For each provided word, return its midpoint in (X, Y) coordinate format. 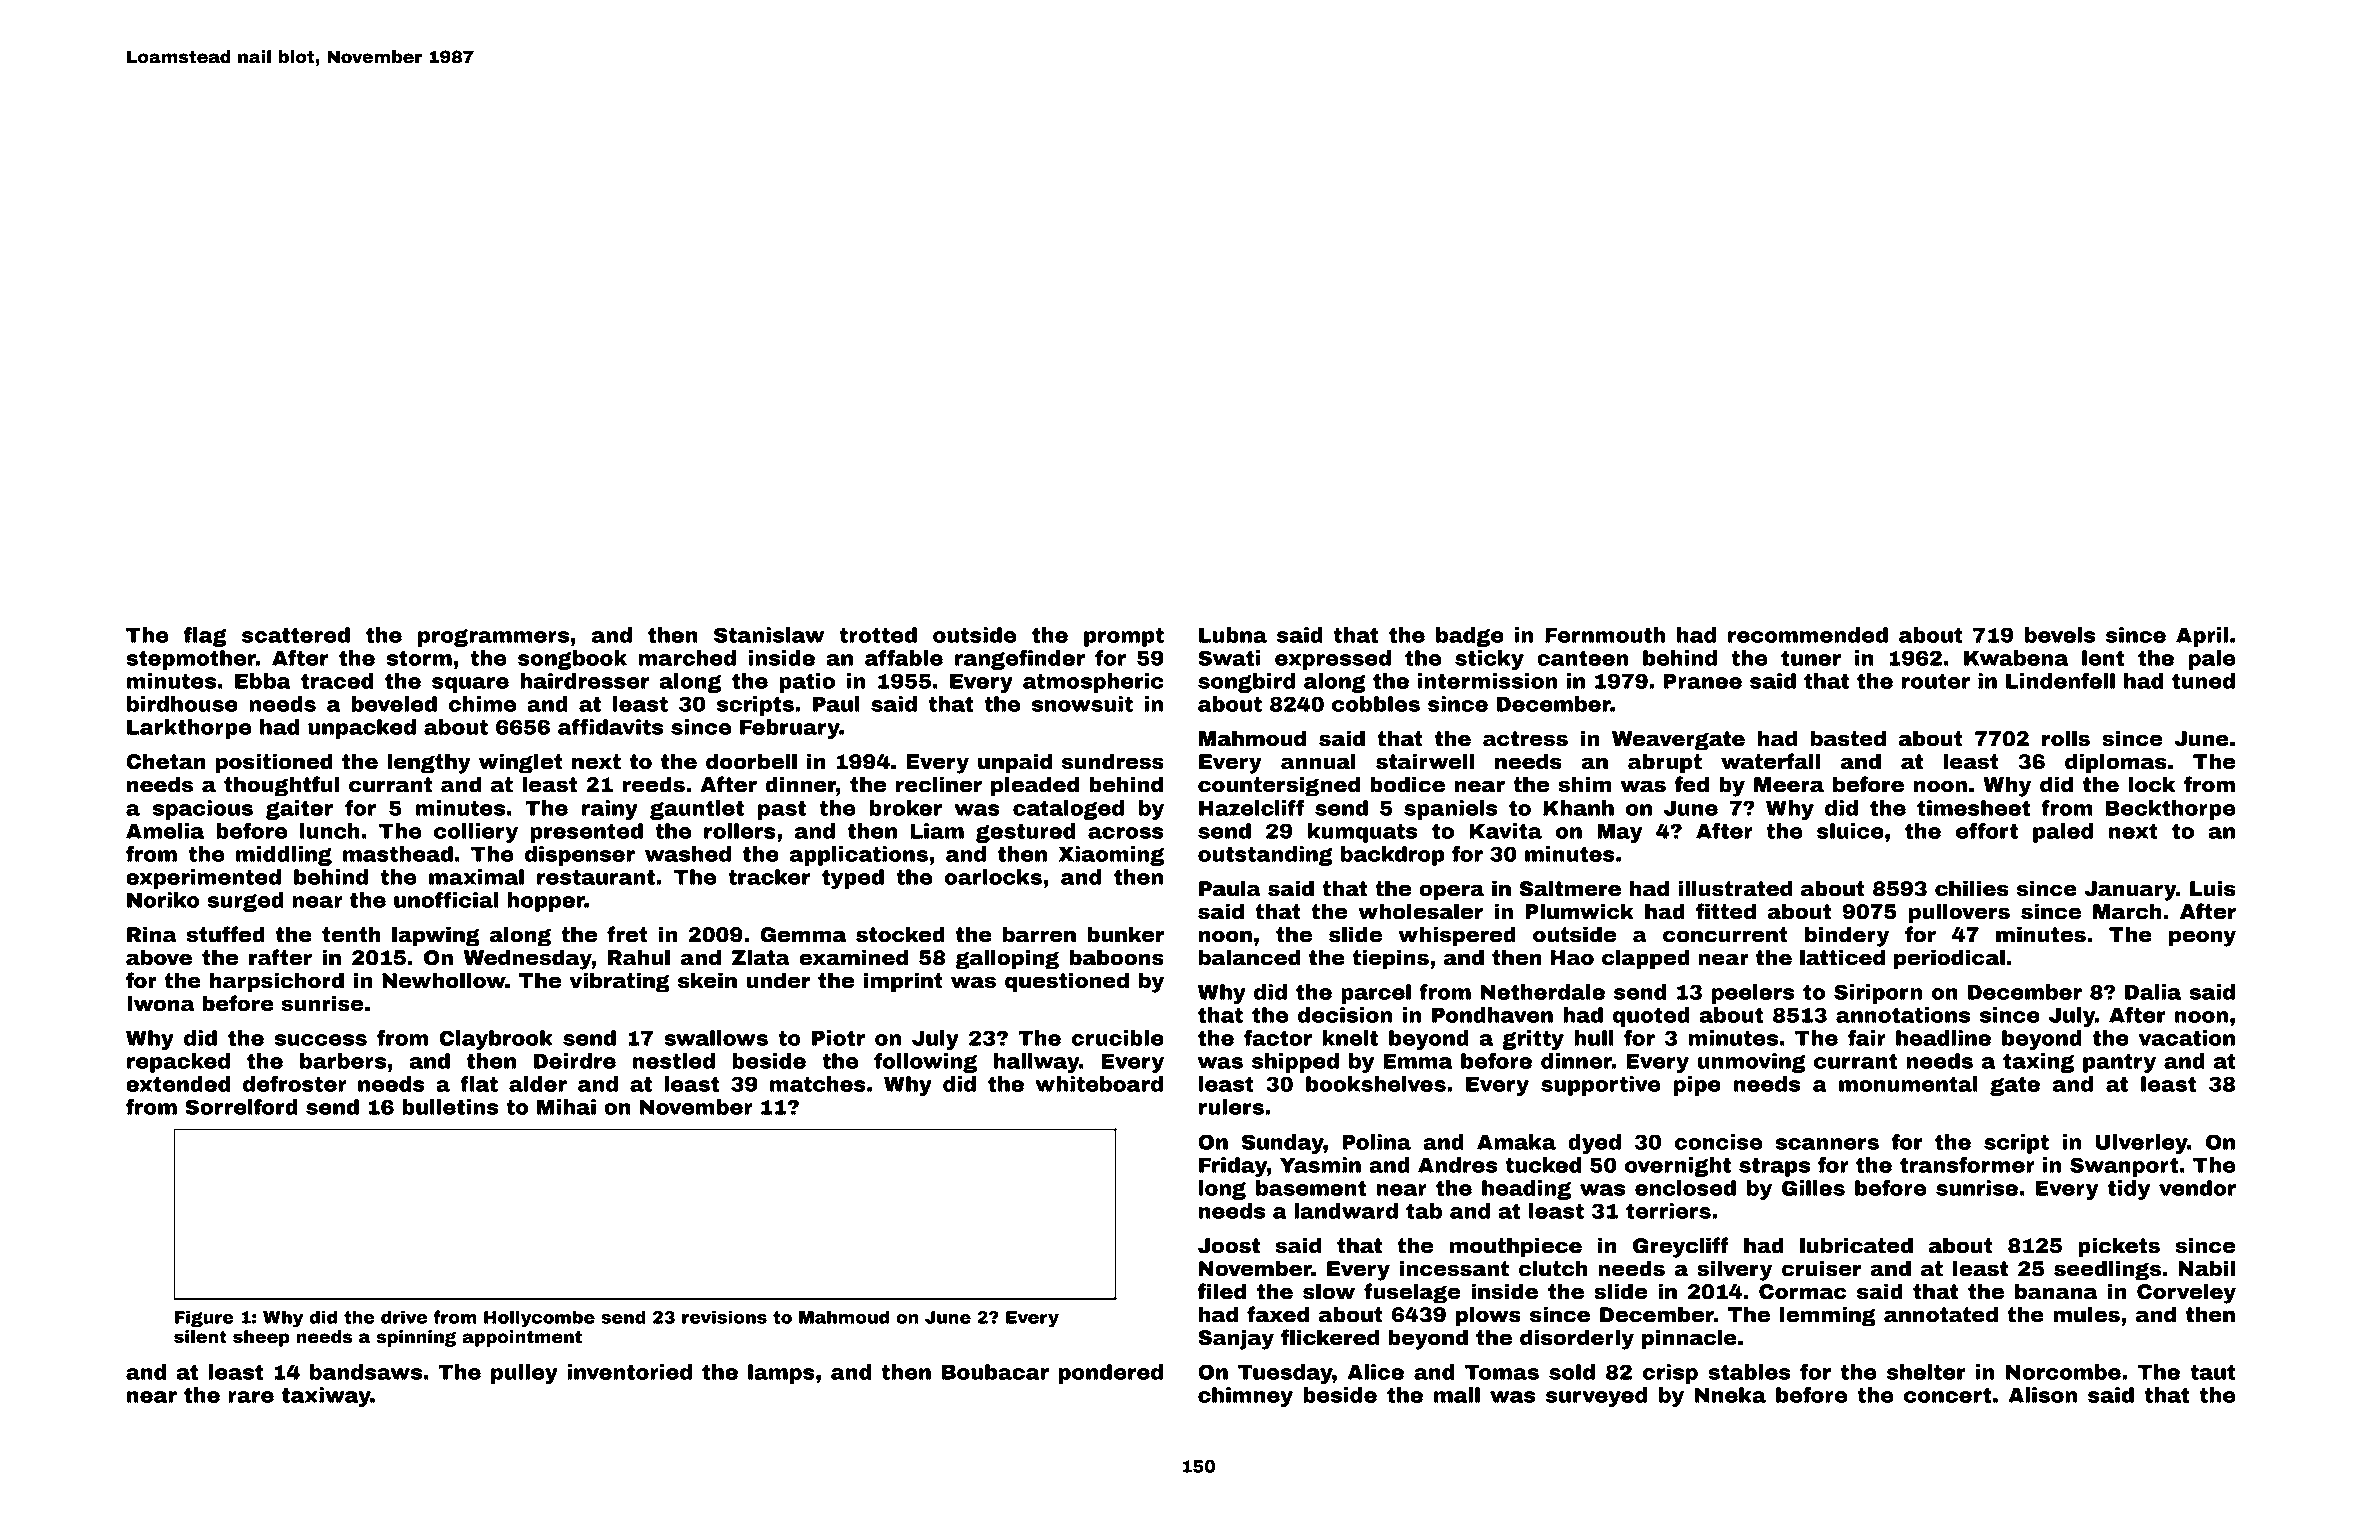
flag (205, 637)
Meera (1789, 785)
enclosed (1685, 1188)
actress (1525, 739)
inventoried (629, 1372)
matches (818, 1084)
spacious (202, 810)
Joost (1229, 1246)
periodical (1949, 959)
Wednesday (528, 959)
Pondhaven (1492, 1015)
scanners (1827, 1144)
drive (404, 1317)
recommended (1808, 635)
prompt (1124, 637)
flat (479, 1084)
